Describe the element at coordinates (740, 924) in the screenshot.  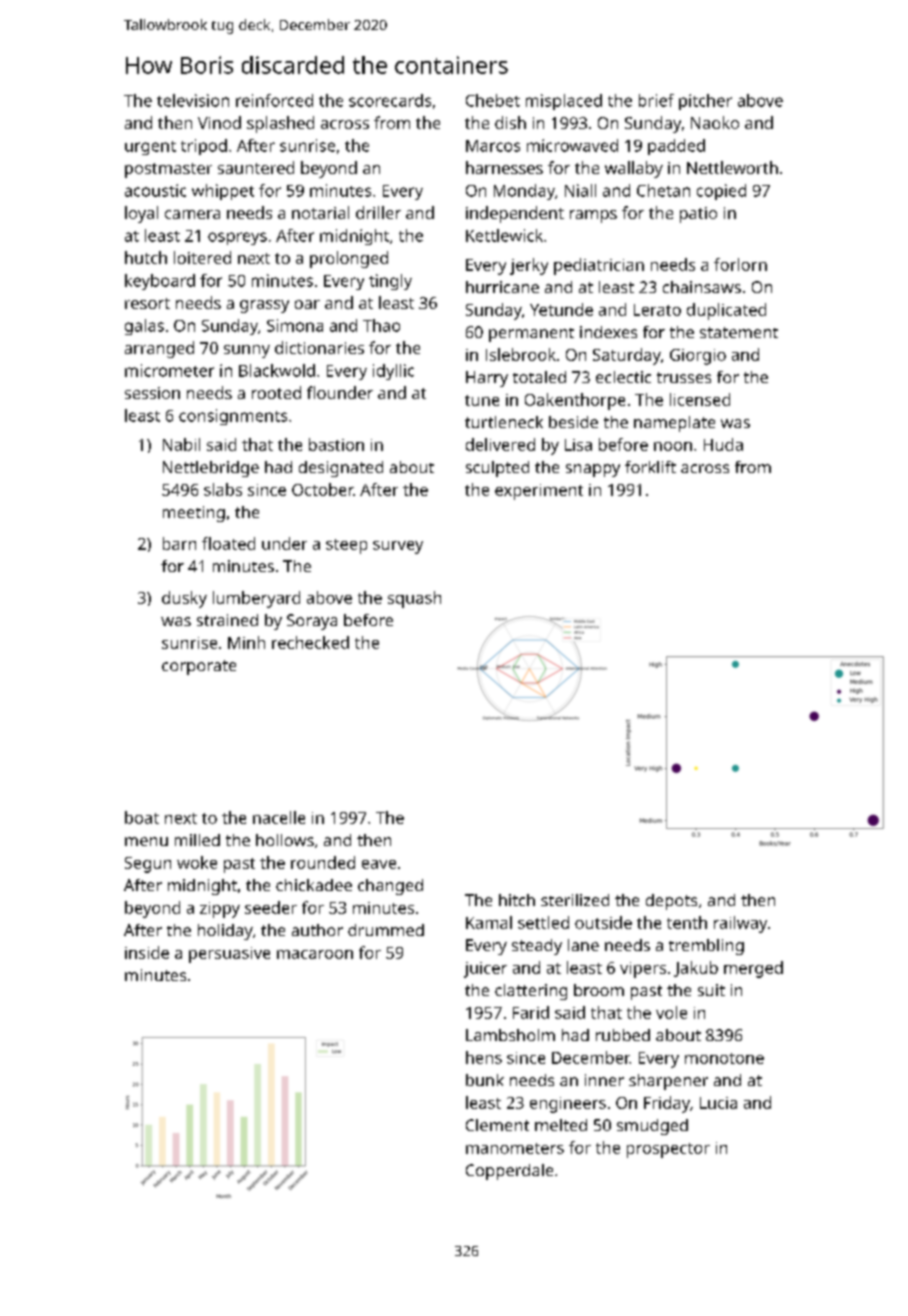
I see `railway` at that location.
